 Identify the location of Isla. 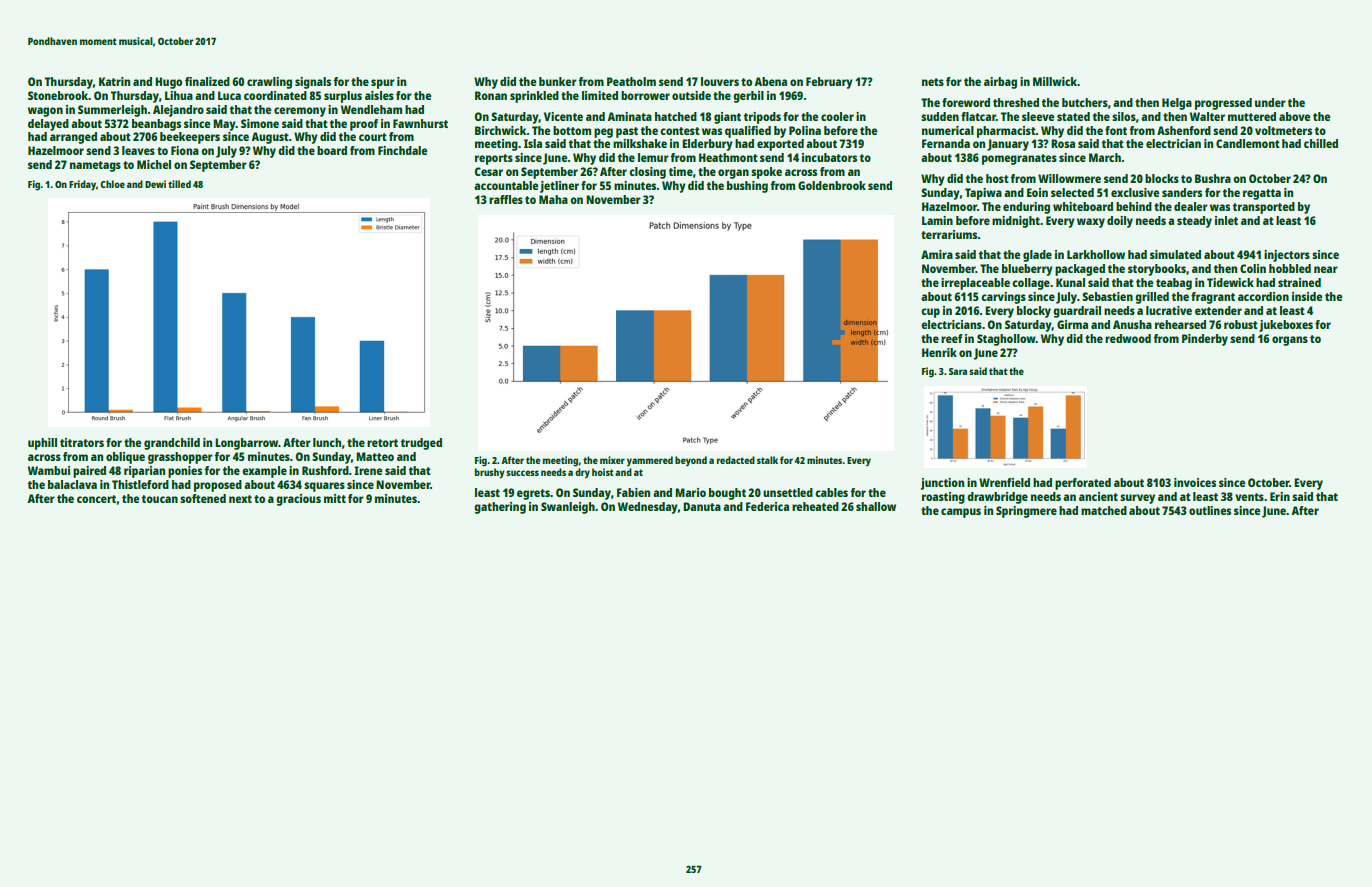
(533, 143).
